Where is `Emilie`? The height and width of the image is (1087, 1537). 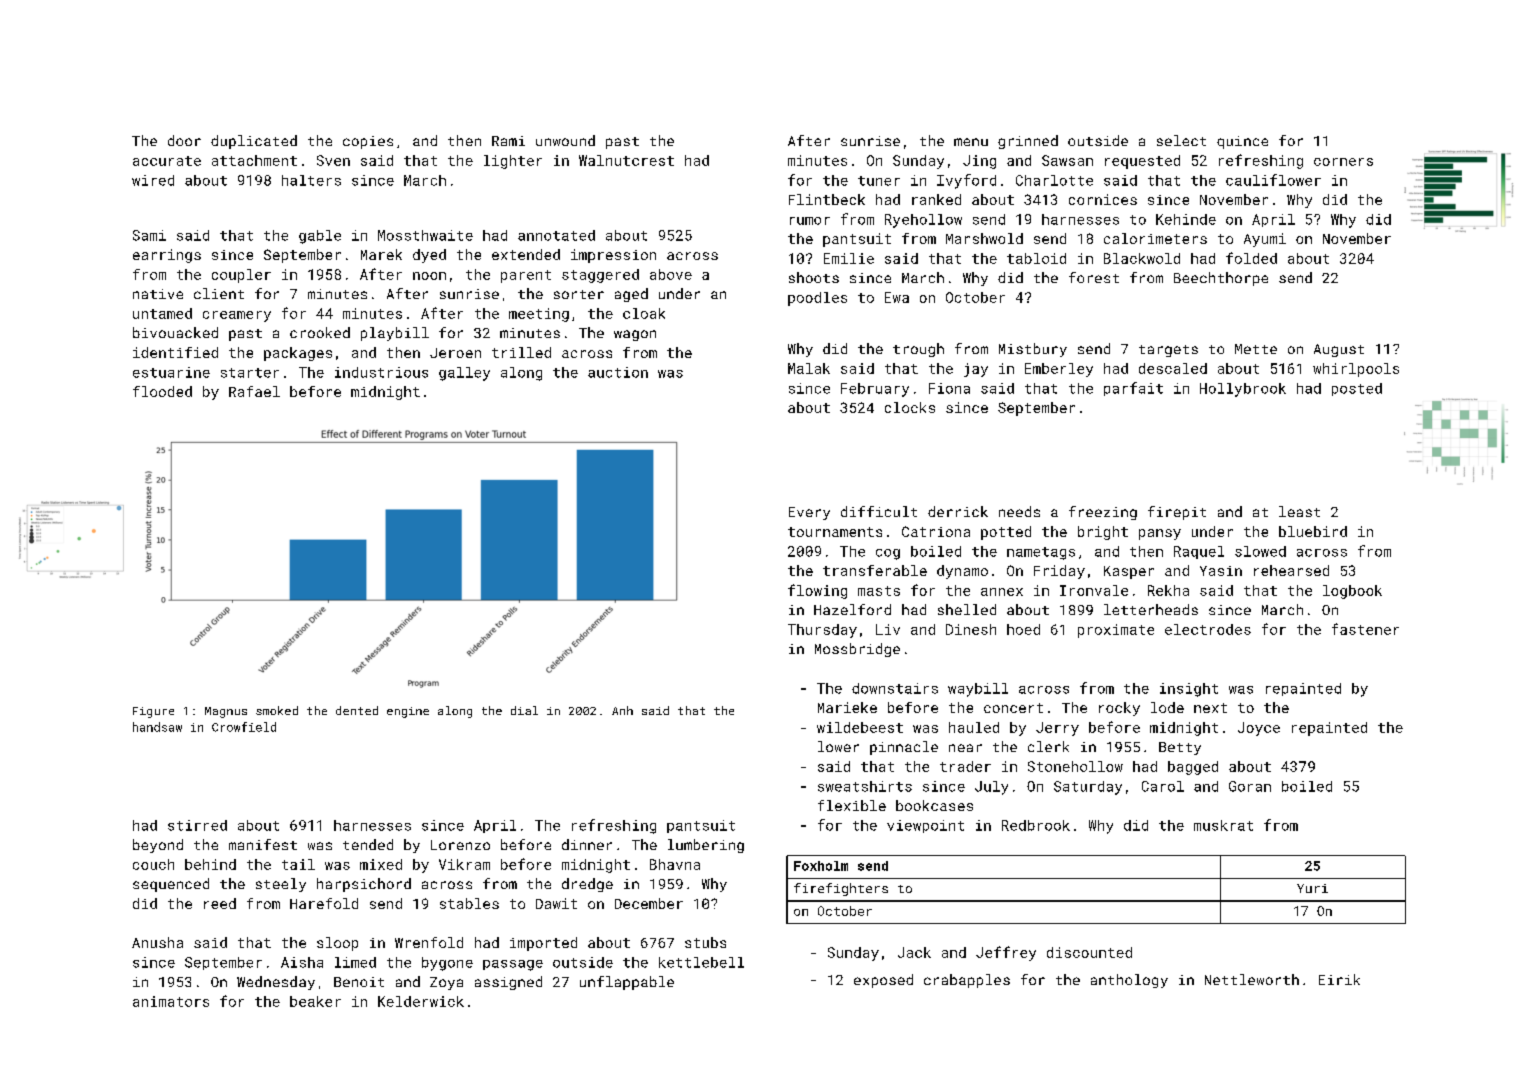
Emilie is located at coordinates (849, 258).
